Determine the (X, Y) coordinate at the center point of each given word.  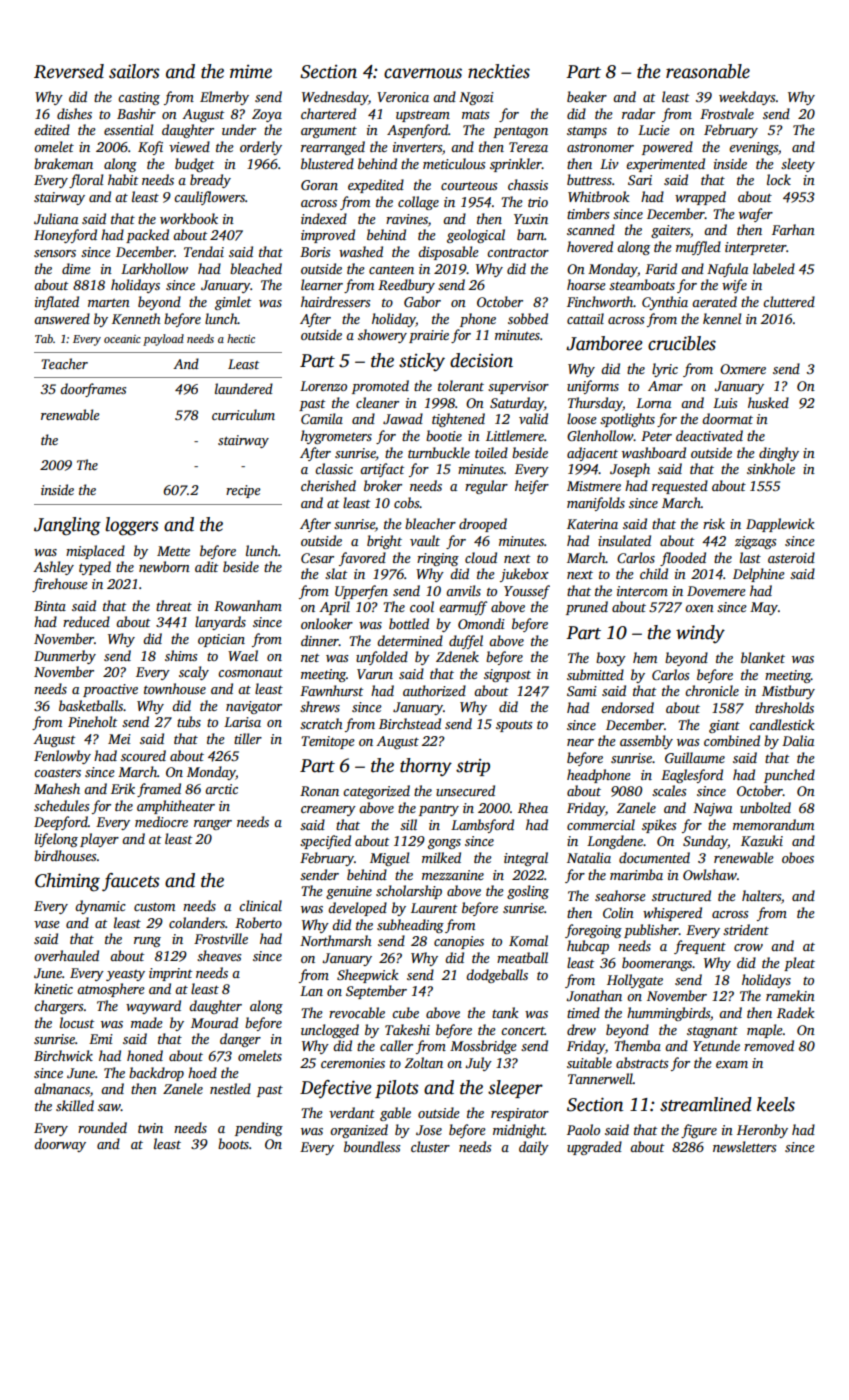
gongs (444, 844)
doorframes (93, 390)
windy (700, 634)
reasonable (708, 71)
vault (425, 540)
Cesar (317, 558)
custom (154, 906)
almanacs (62, 1088)
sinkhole (771, 468)
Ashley (53, 568)
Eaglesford (692, 776)
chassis (528, 184)
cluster (430, 1146)
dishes (74, 113)
